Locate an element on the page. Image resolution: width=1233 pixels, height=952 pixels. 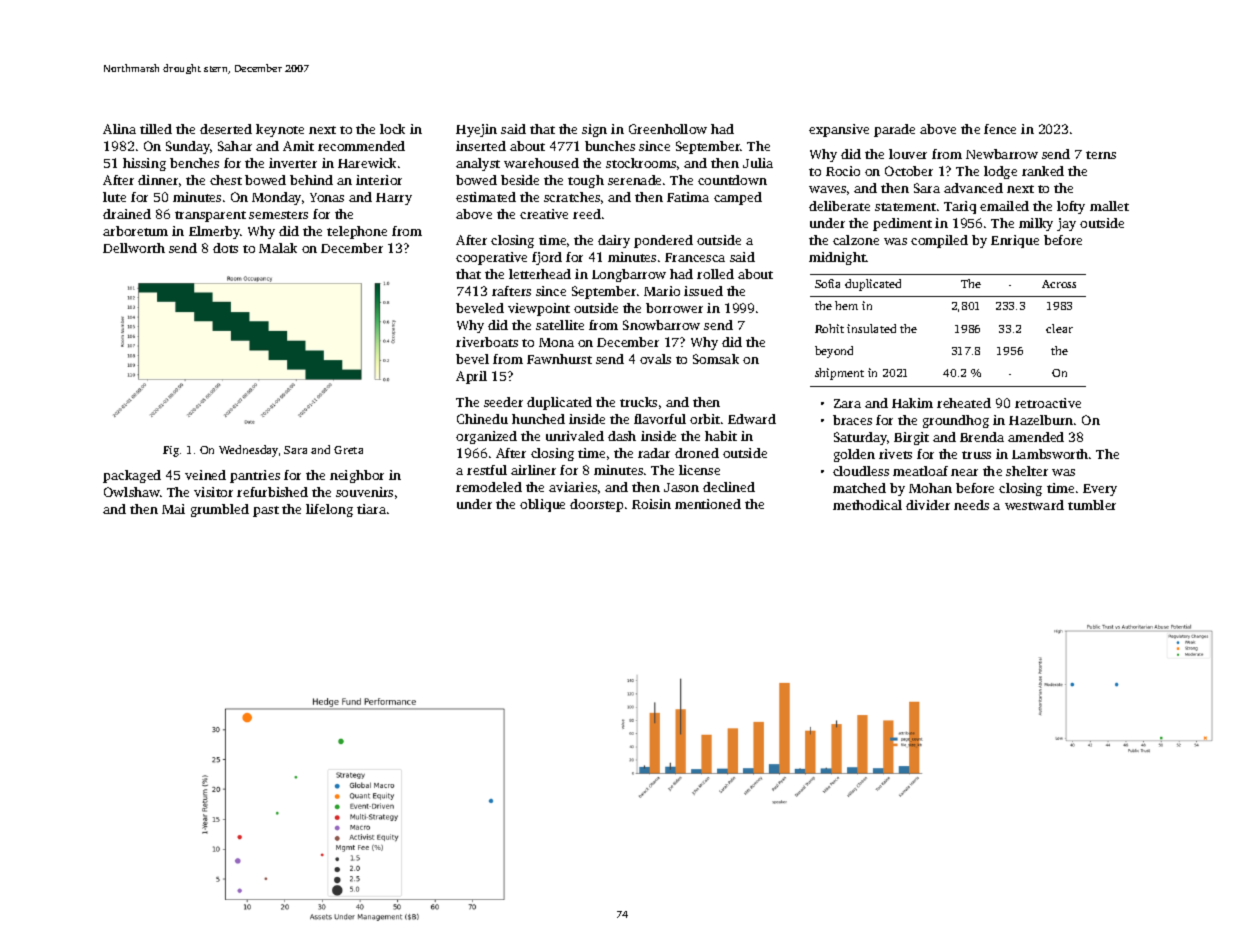
seeder is located at coordinates (503, 402).
